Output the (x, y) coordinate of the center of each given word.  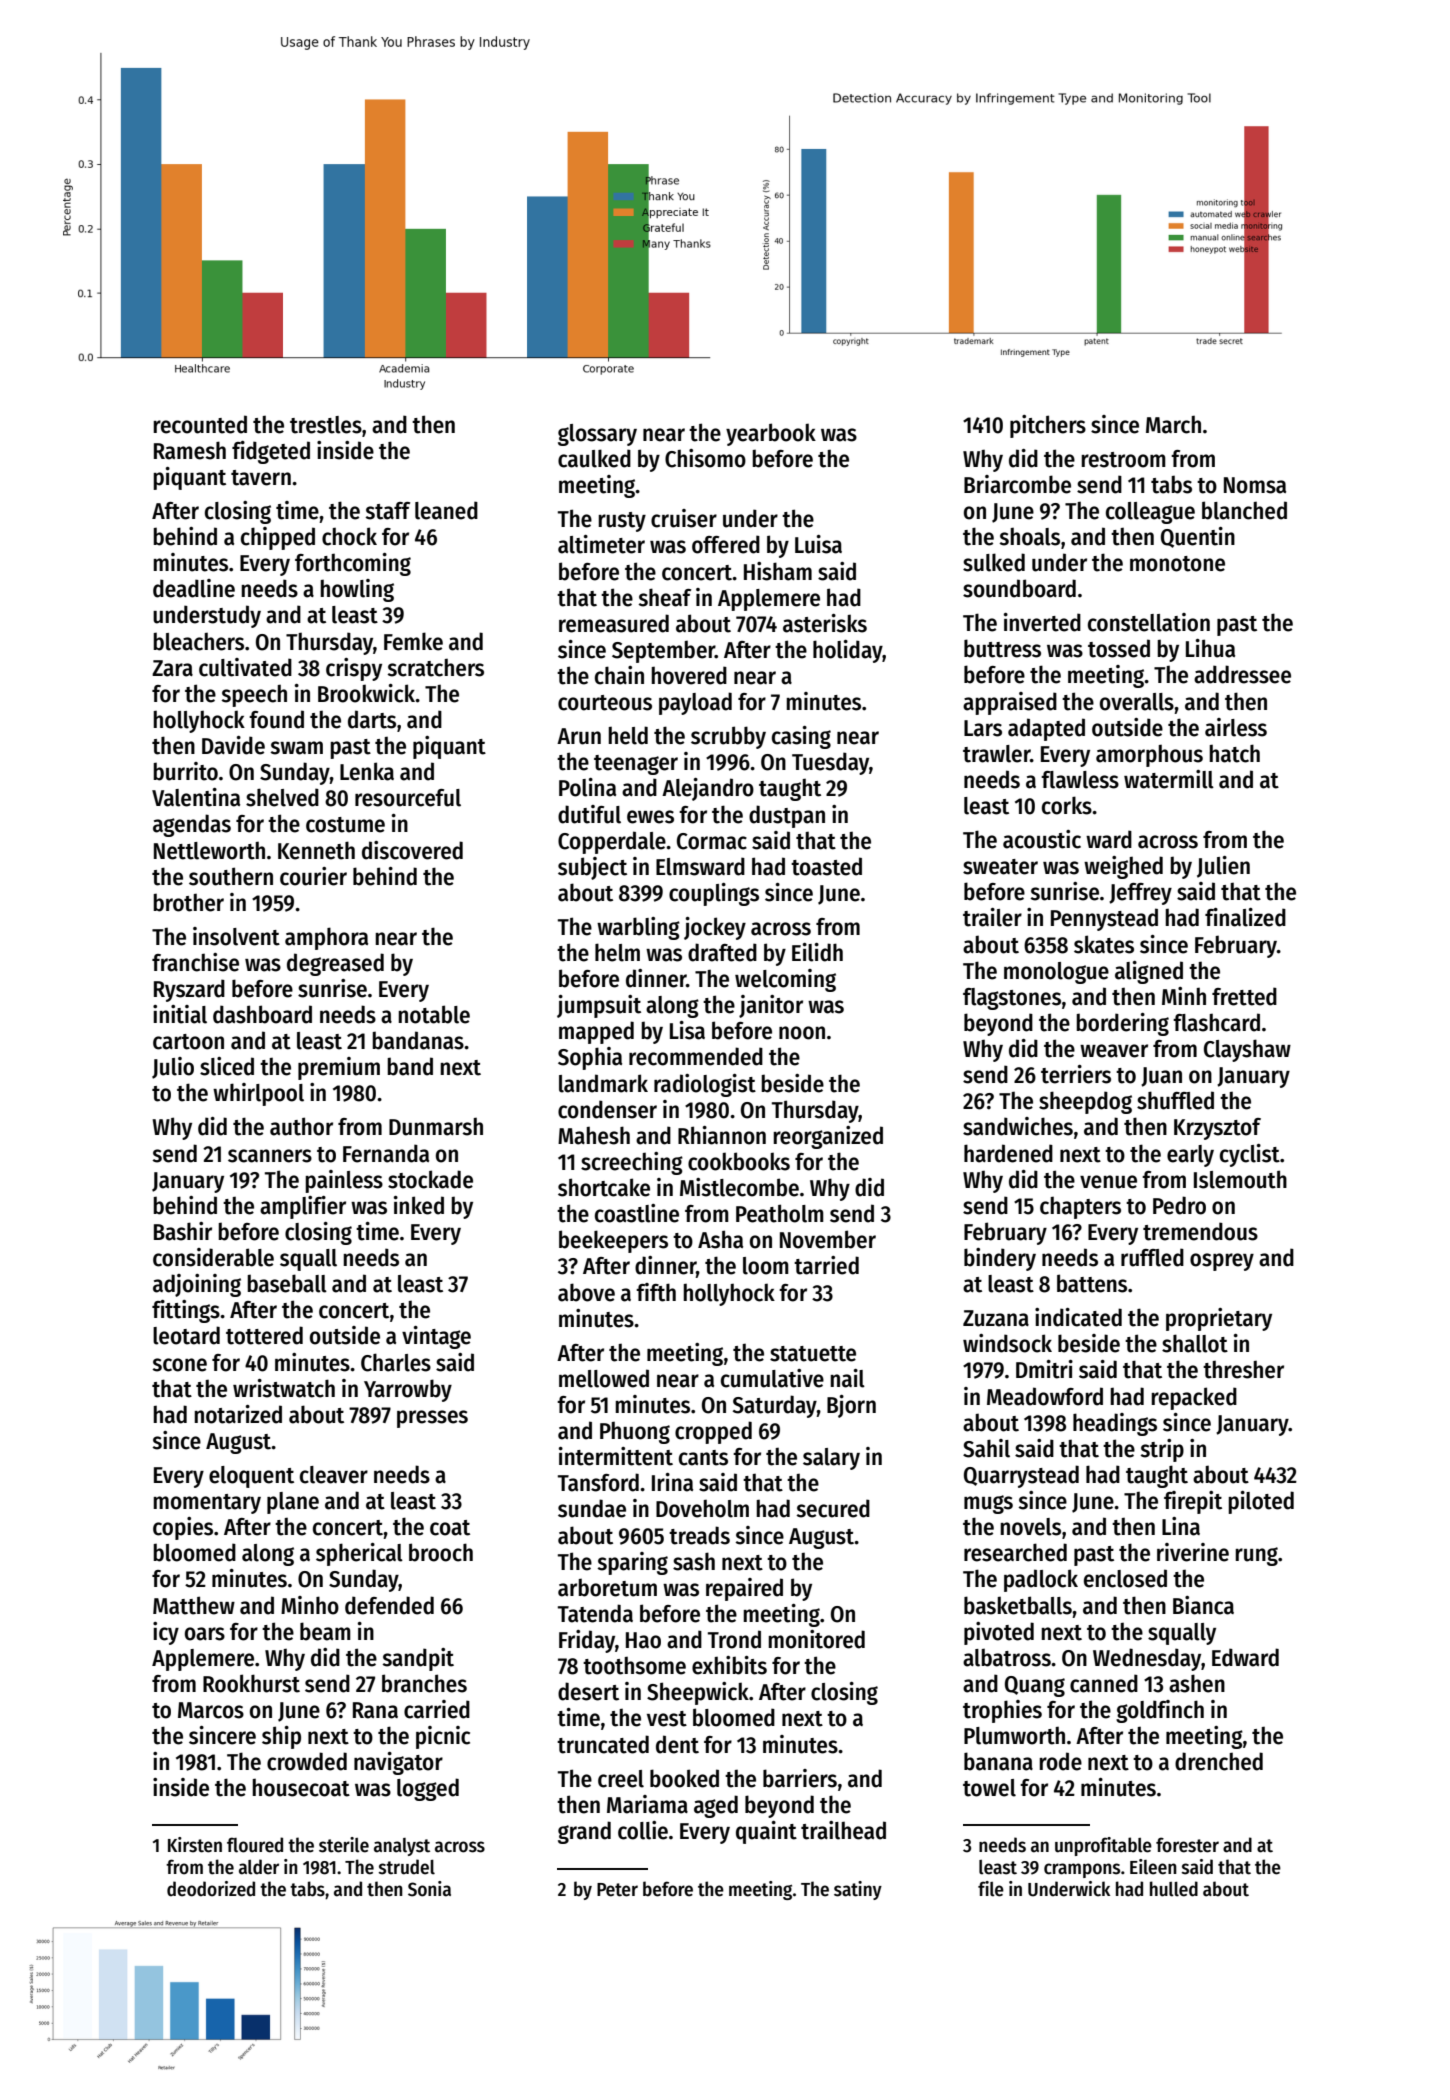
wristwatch (284, 1388)
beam (325, 1631)
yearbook (771, 434)
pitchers (1048, 426)
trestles (326, 425)
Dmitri (1044, 1369)
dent (677, 1744)
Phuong (635, 1433)
